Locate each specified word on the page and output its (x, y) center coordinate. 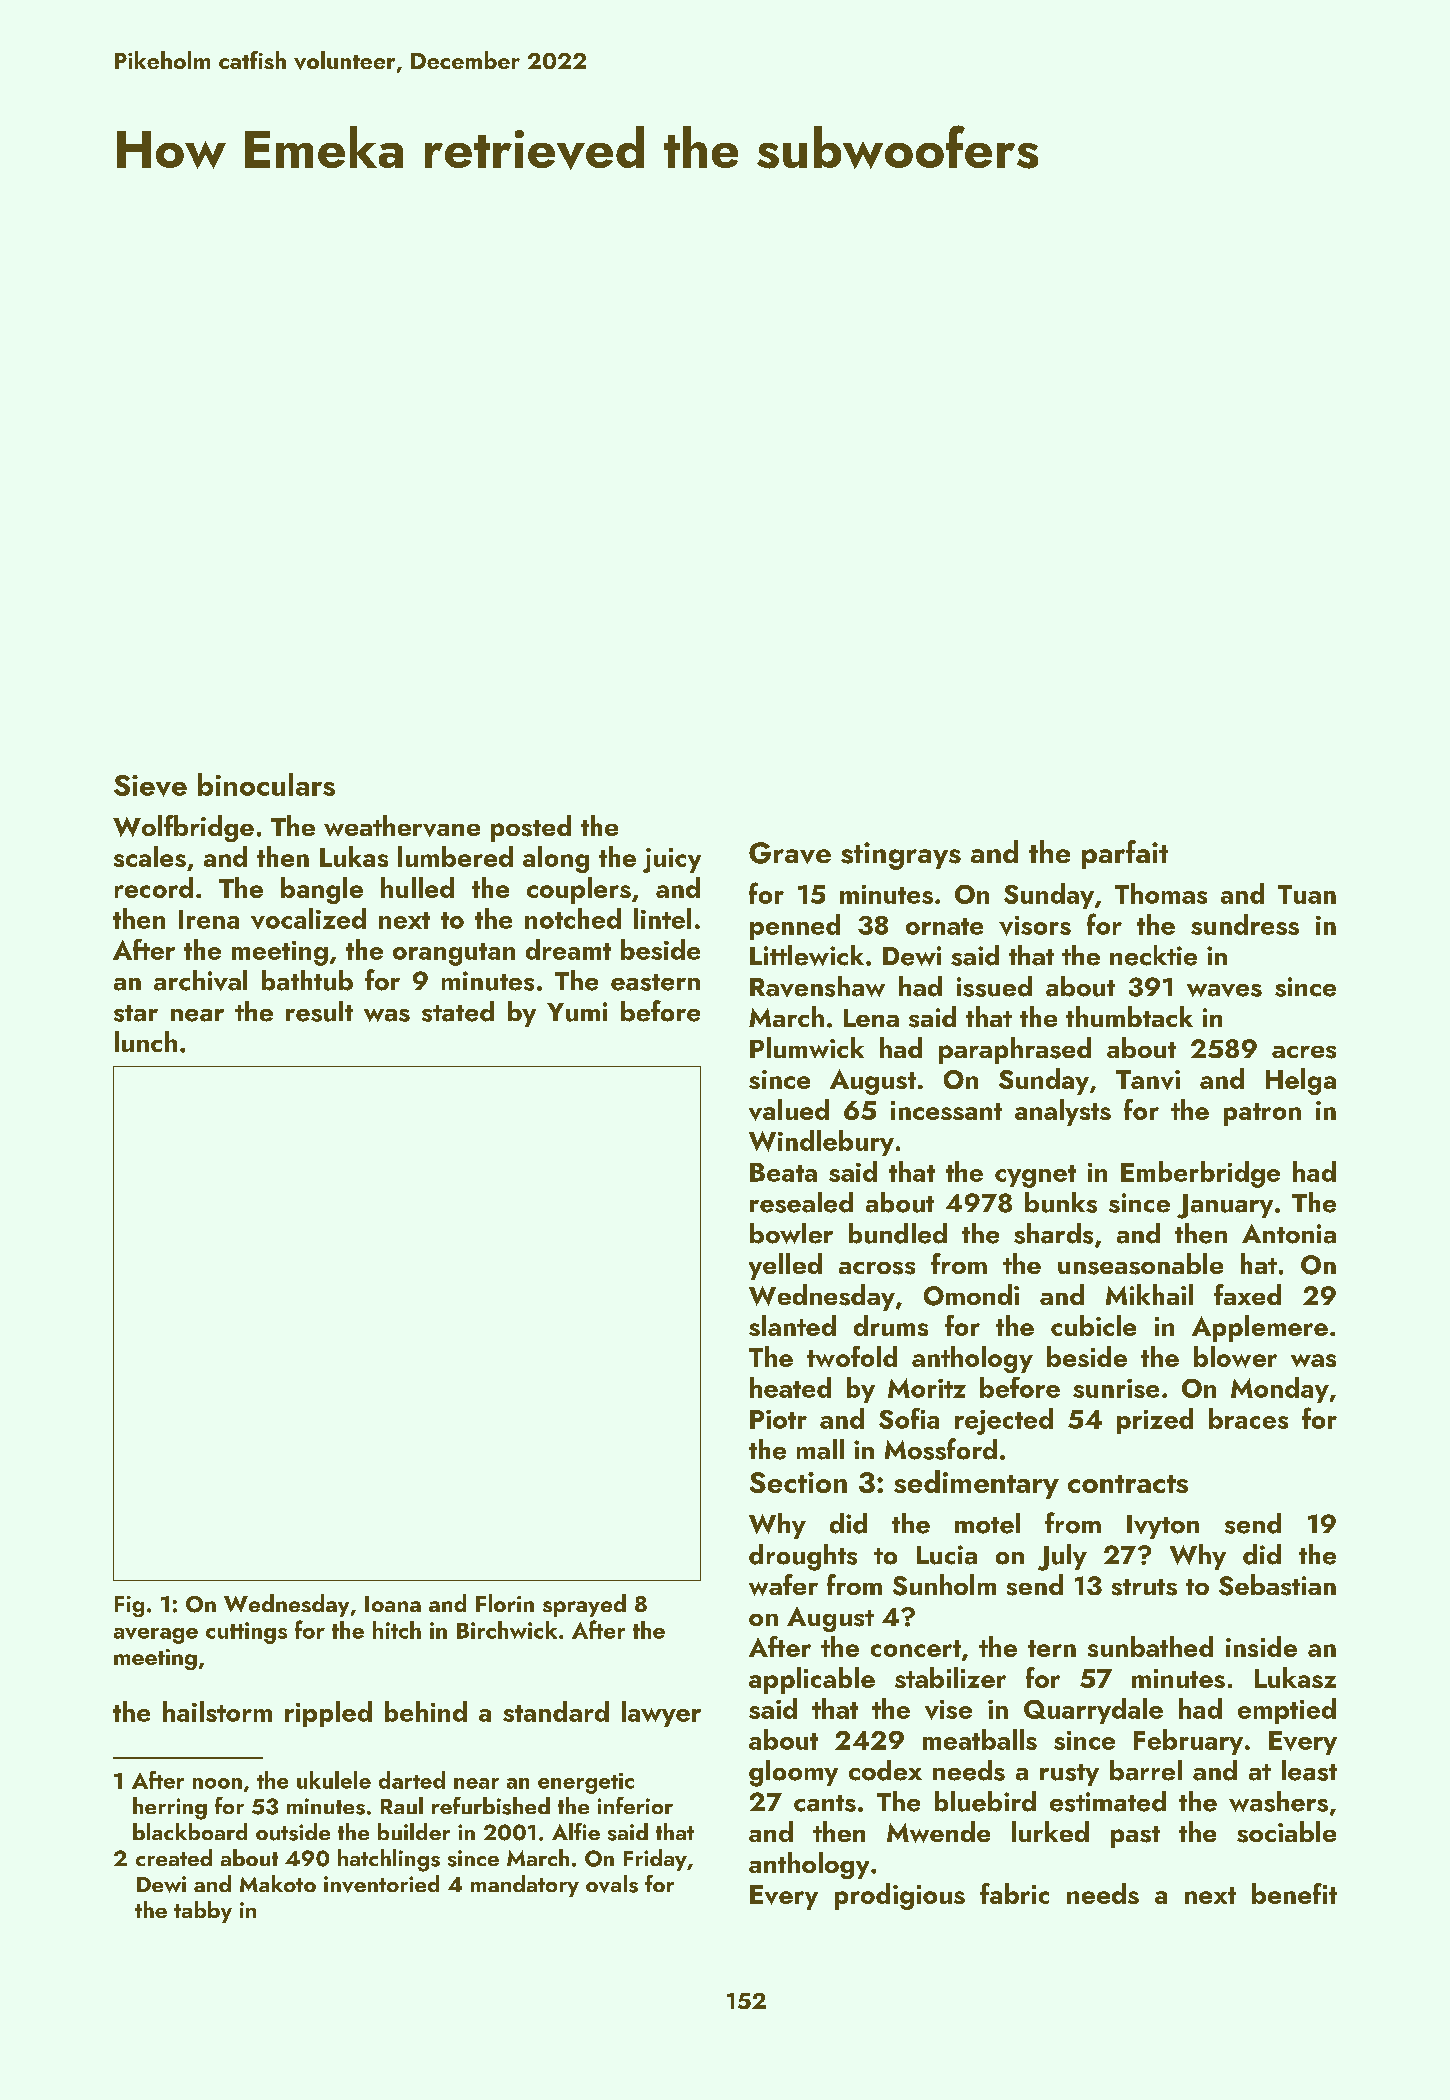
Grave (790, 853)
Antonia (1289, 1234)
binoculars (266, 784)
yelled (785, 1266)
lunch (146, 1041)
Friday (655, 1860)
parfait (1125, 854)
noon (217, 1783)
